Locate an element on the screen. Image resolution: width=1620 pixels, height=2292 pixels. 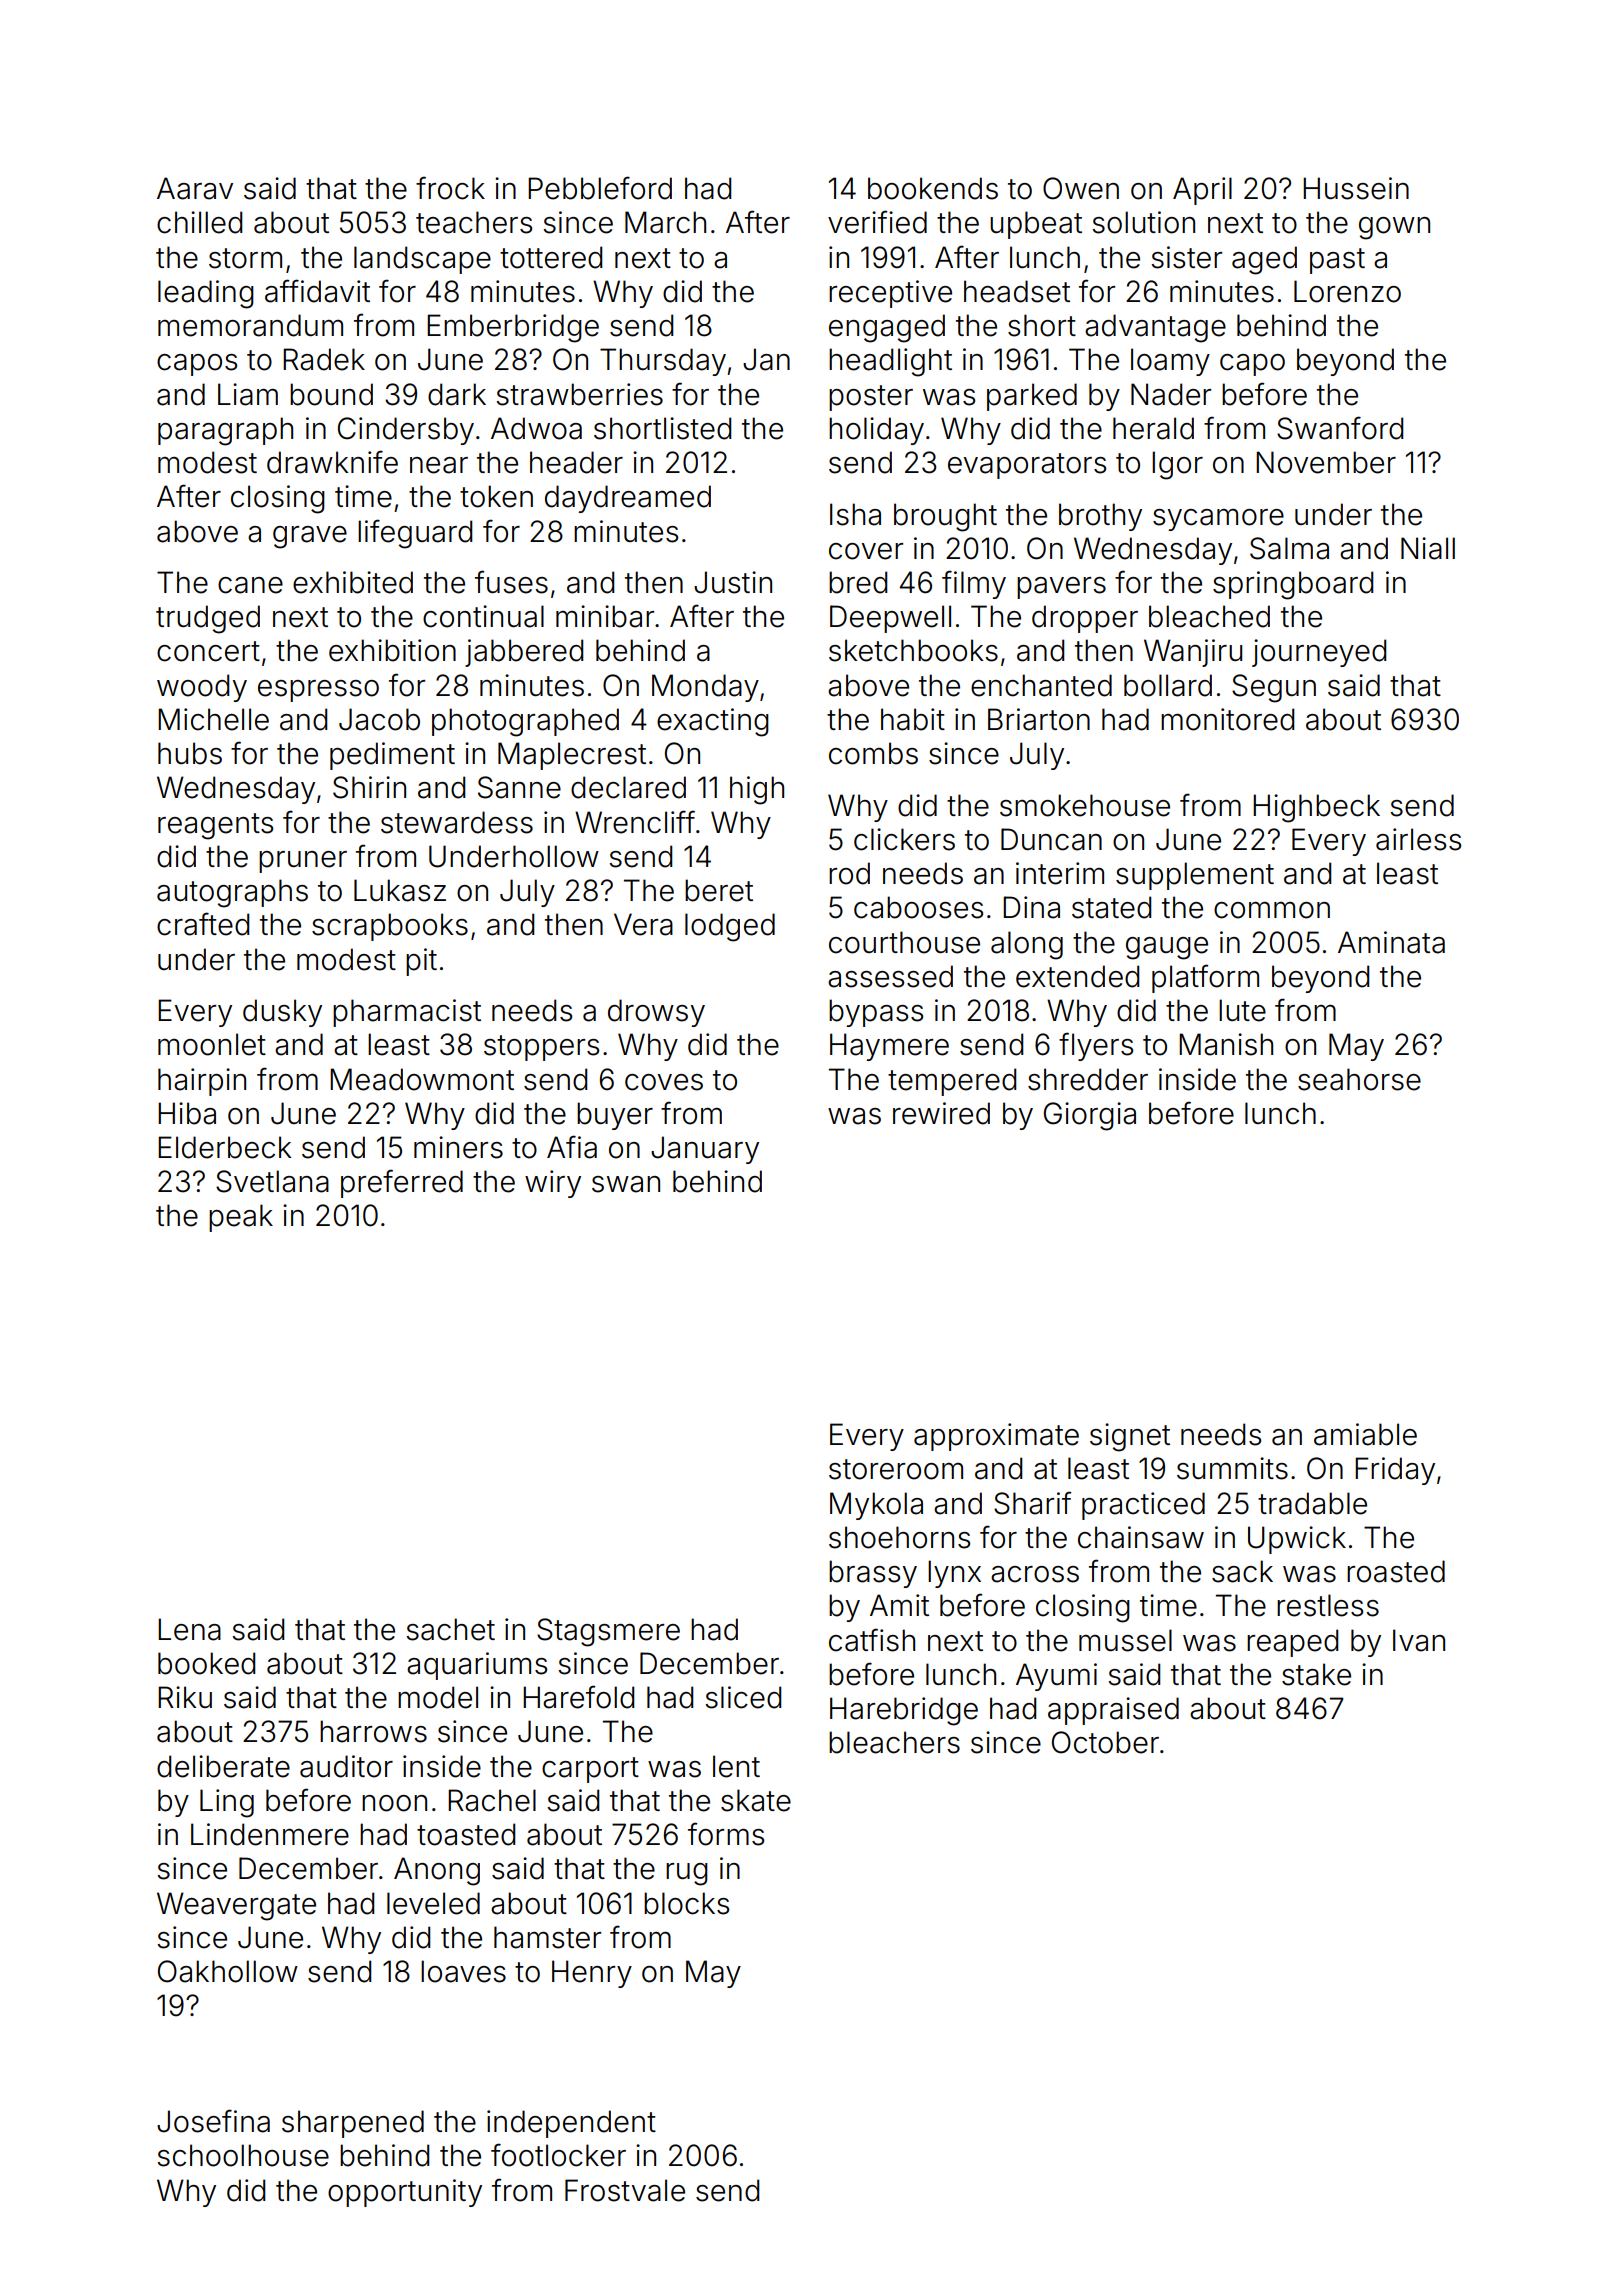
October is located at coordinates (1105, 1742).
